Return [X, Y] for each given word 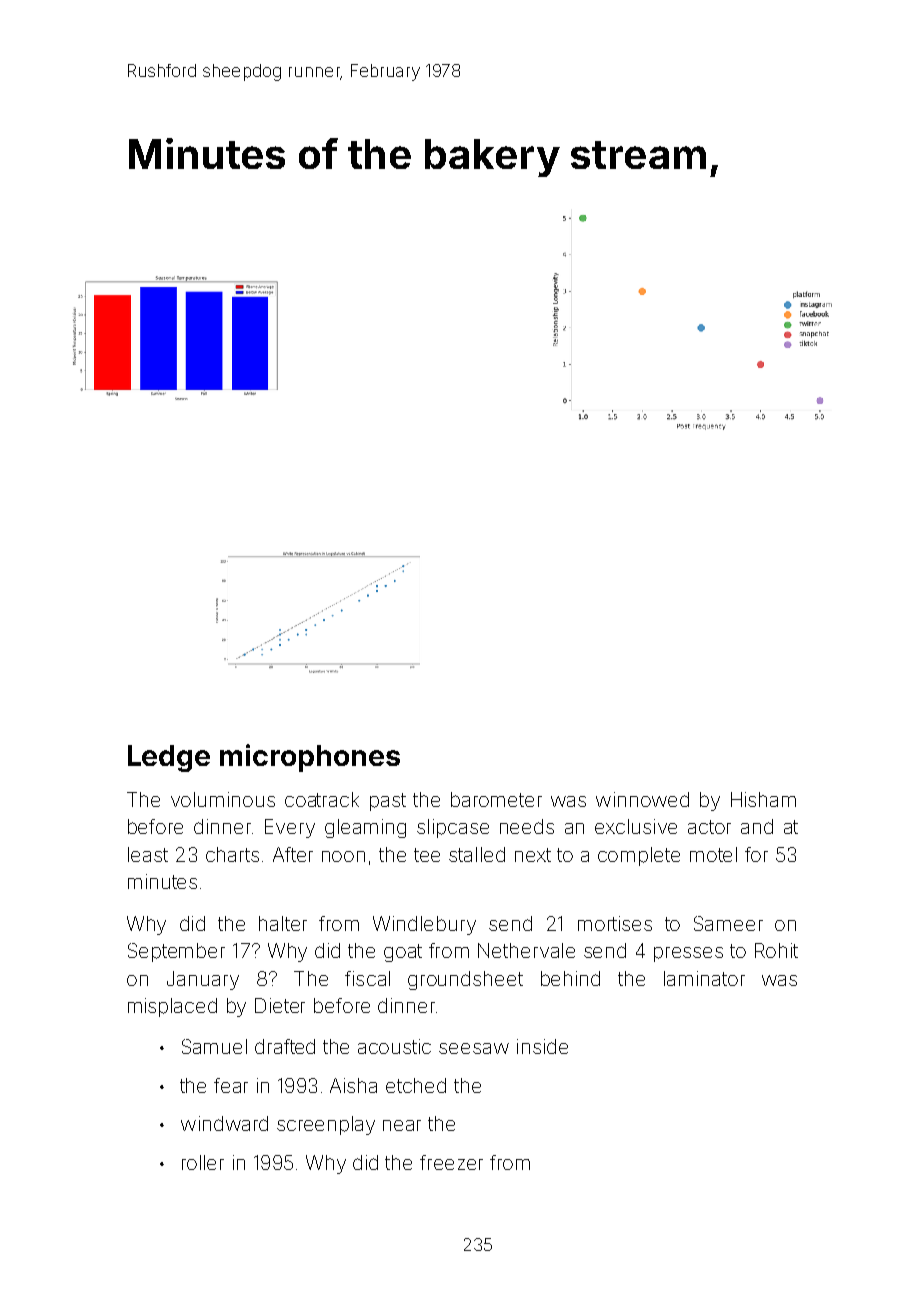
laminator [704, 978]
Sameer [728, 923]
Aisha [353, 1085]
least [148, 854]
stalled [477, 854]
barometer [496, 799]
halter [283, 923]
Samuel [214, 1046]
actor [709, 827]
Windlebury [424, 925]
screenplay [326, 1125]
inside [542, 1046]
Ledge [169, 758]
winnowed [642, 799]
